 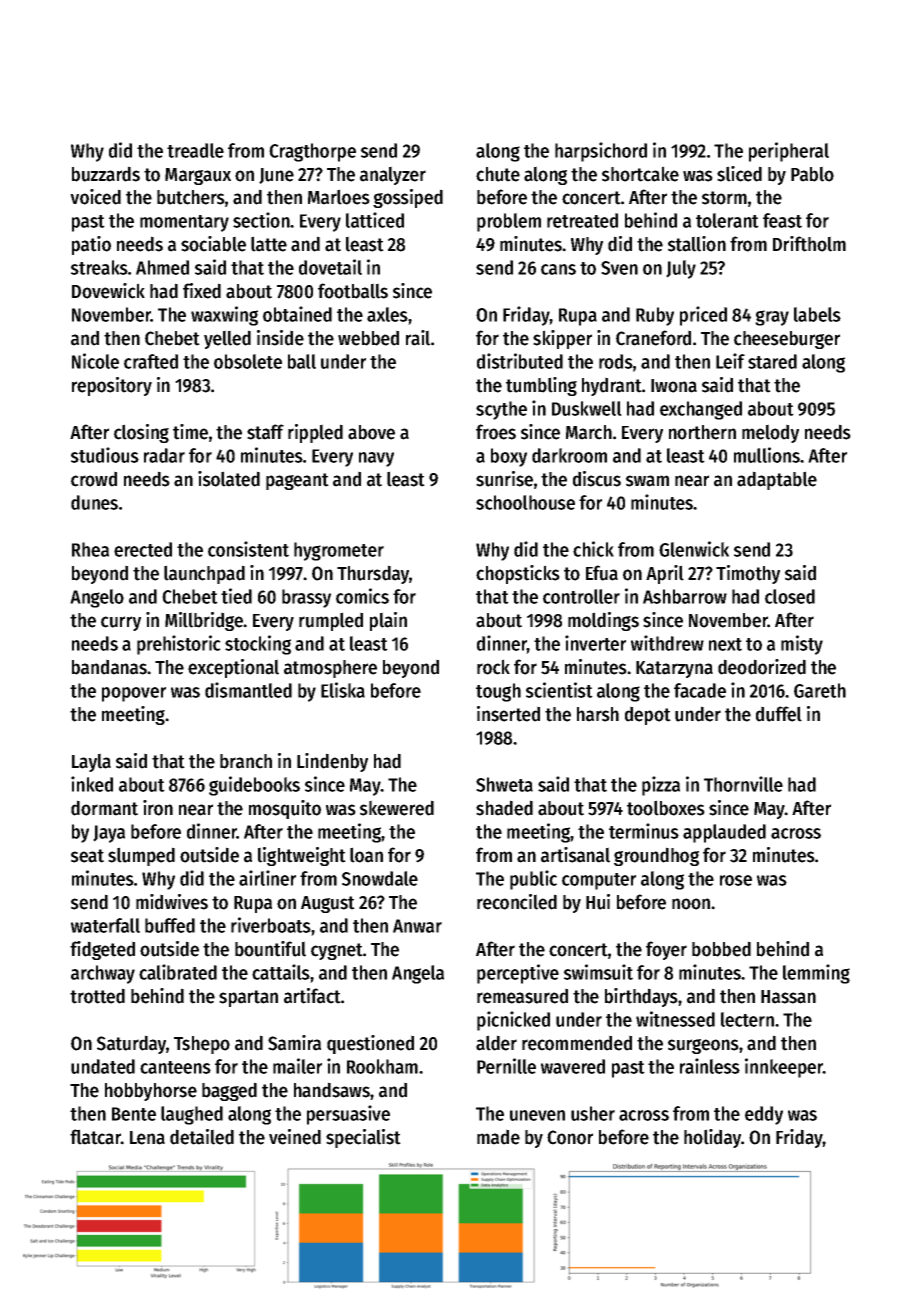 I want to click on eddy, so click(x=764, y=1115).
